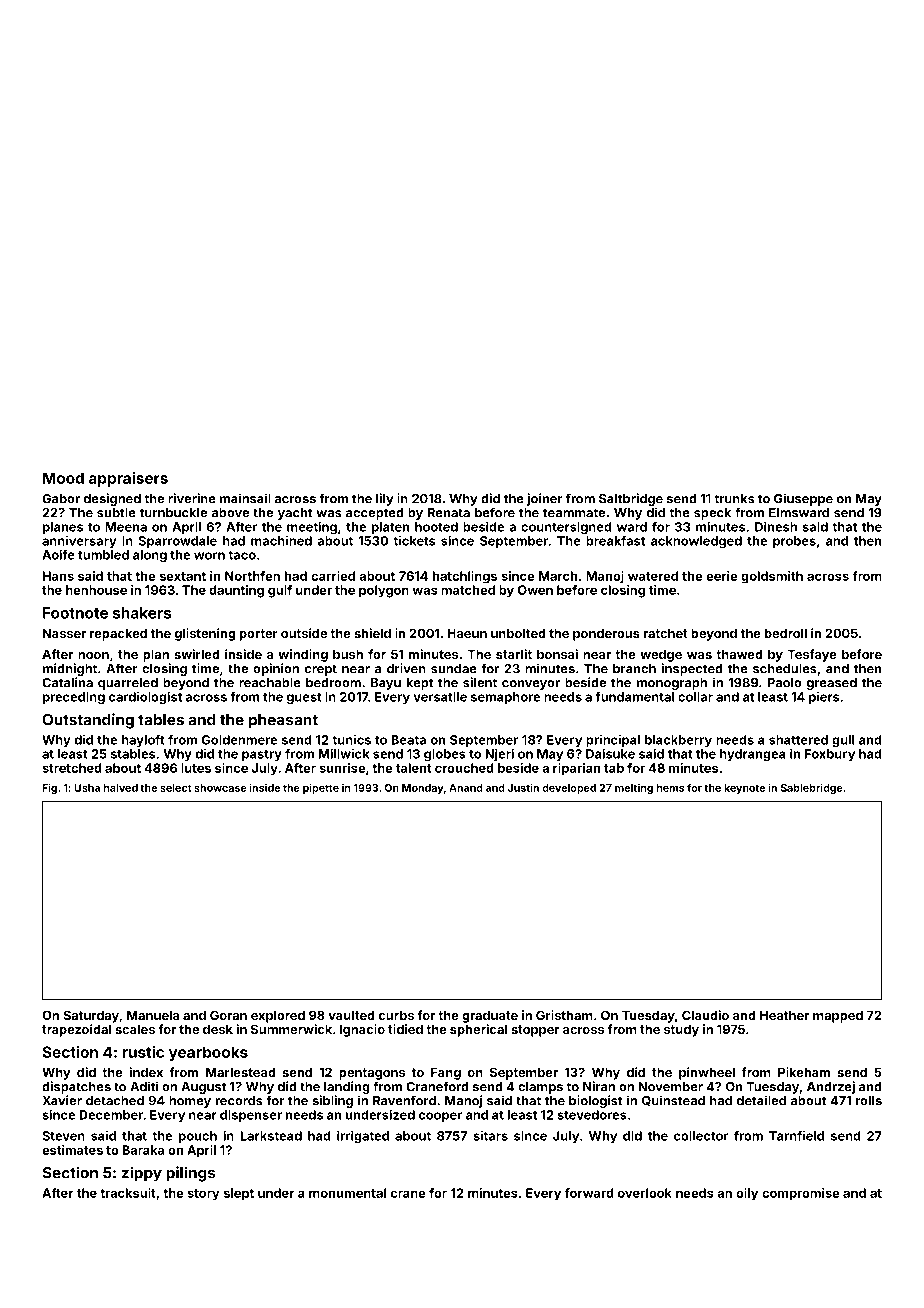 Image resolution: width=924 pixels, height=1308 pixels. I want to click on hooted, so click(436, 527).
